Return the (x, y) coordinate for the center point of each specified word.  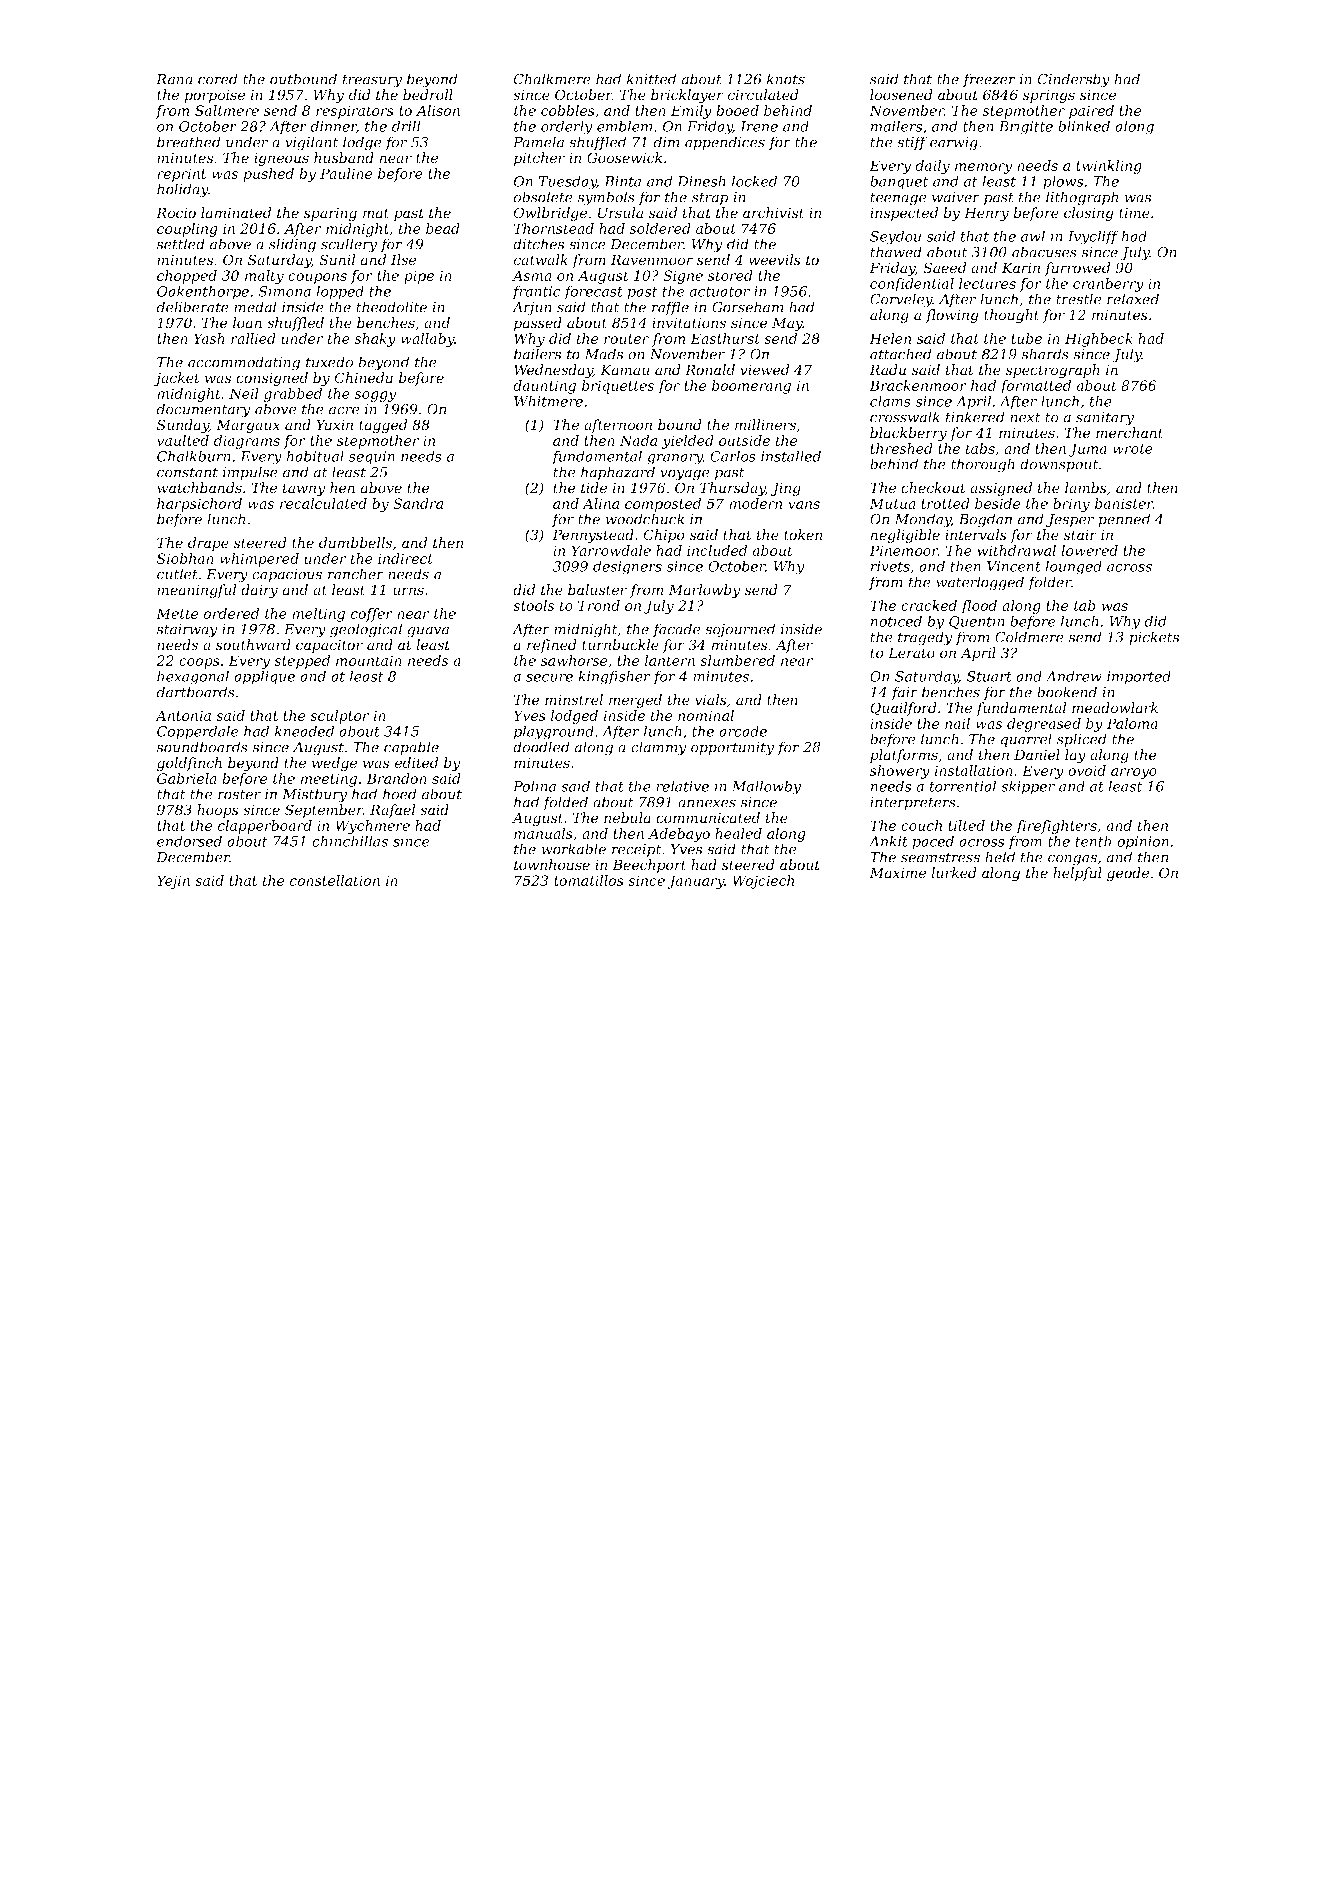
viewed (764, 370)
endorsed (189, 841)
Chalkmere (552, 79)
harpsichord (199, 505)
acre (344, 410)
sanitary (1105, 419)
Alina (600, 503)
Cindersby (1074, 80)
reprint (181, 175)
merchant (1129, 433)
